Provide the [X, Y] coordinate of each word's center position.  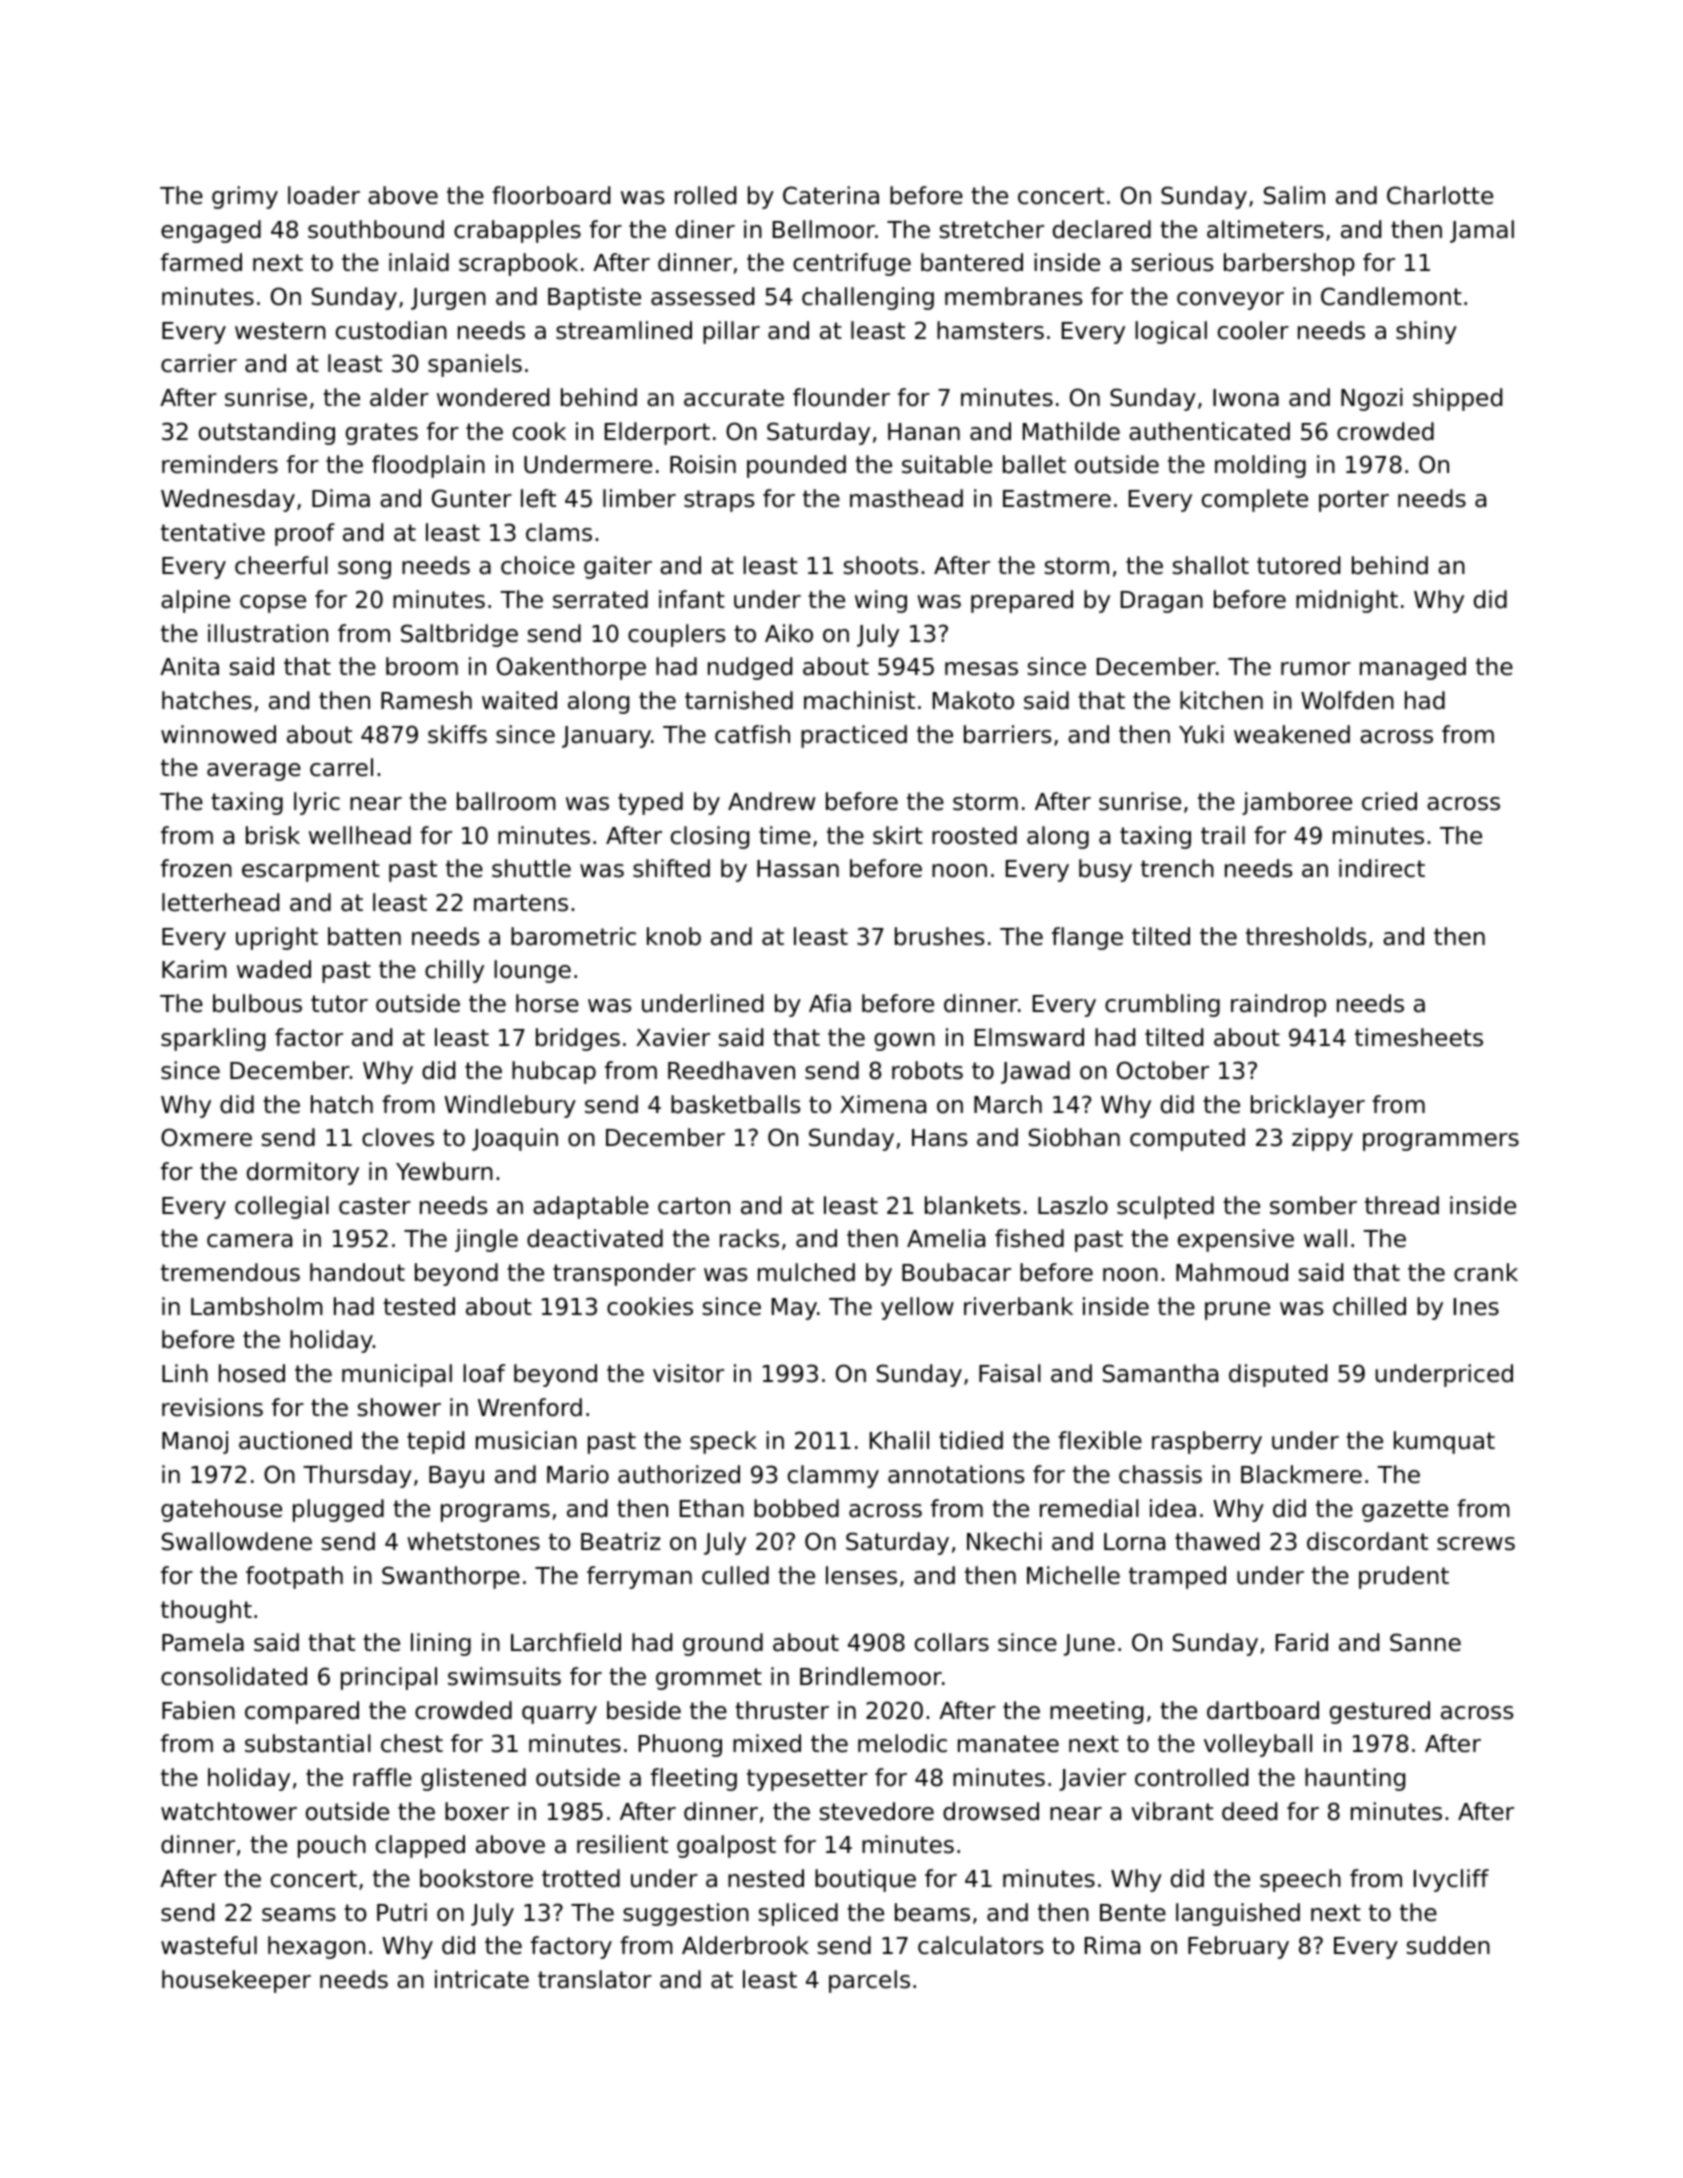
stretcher [992, 229]
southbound [376, 229]
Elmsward [1029, 1037]
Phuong [680, 1745]
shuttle [531, 868]
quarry [559, 1715]
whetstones [473, 1541]
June [1089, 1645]
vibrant [1172, 1811]
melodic [902, 1743]
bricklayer [1308, 1106]
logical [1171, 332]
